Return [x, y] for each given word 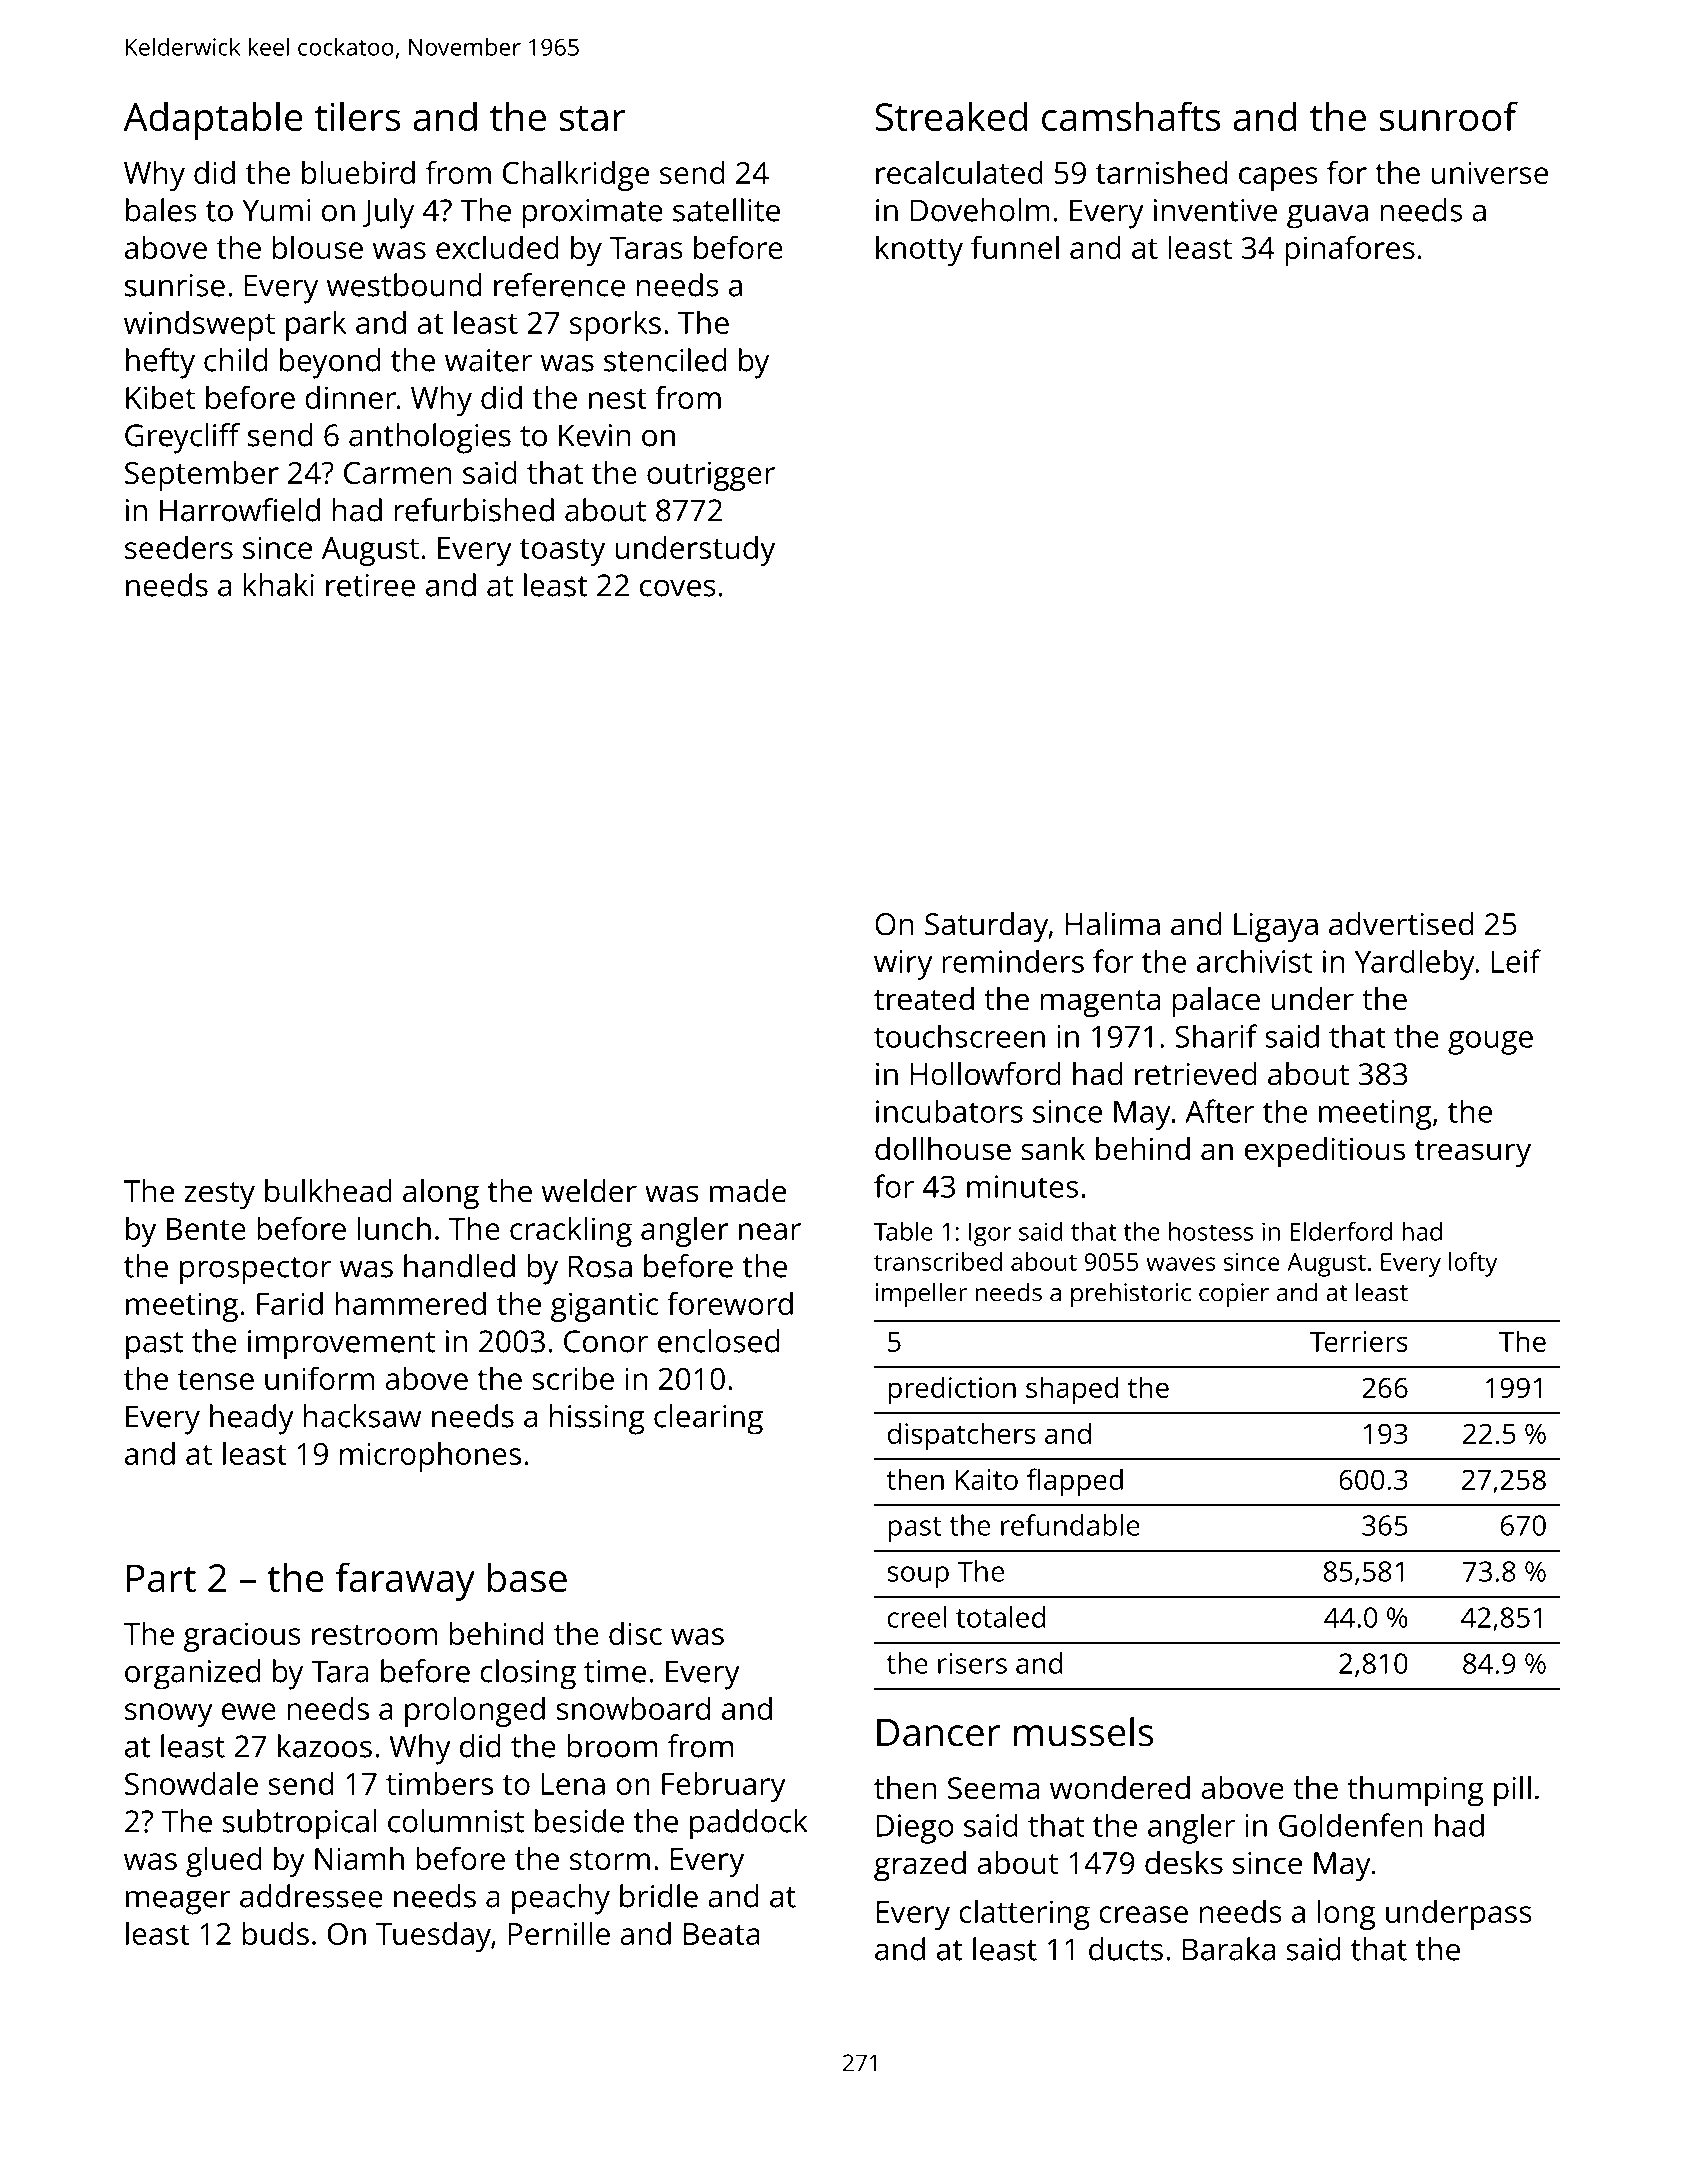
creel [917, 1617]
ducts [1126, 1949]
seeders [179, 547]
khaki [279, 585]
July [388, 213]
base [527, 1577]
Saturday [986, 927]
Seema [994, 1788]
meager [178, 1903]
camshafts [1131, 116]
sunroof [1448, 116]
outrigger [711, 476]
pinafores [1350, 250]
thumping [1415, 1791]
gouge [1490, 1043]
